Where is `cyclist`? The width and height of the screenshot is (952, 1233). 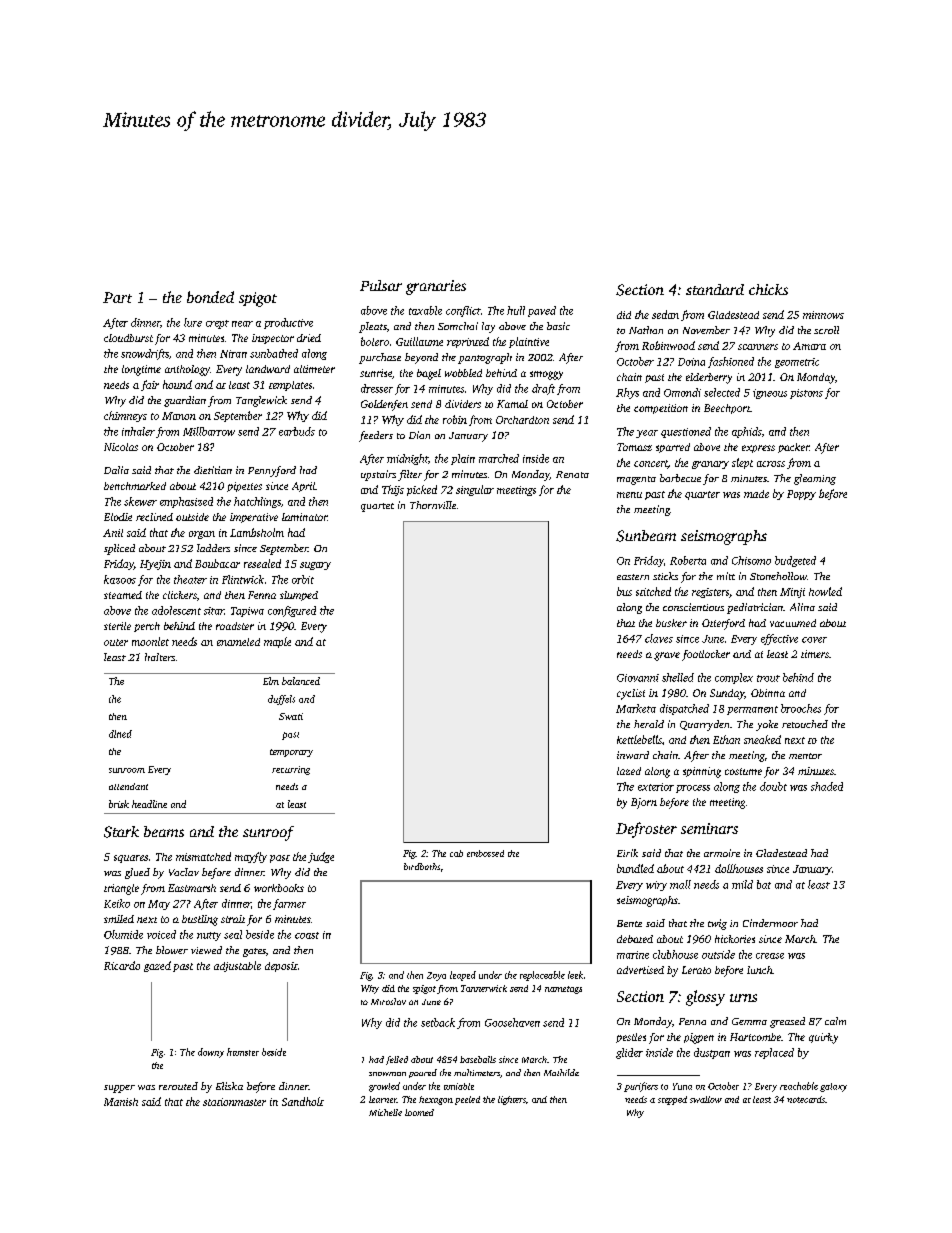 cyclist is located at coordinates (631, 694).
